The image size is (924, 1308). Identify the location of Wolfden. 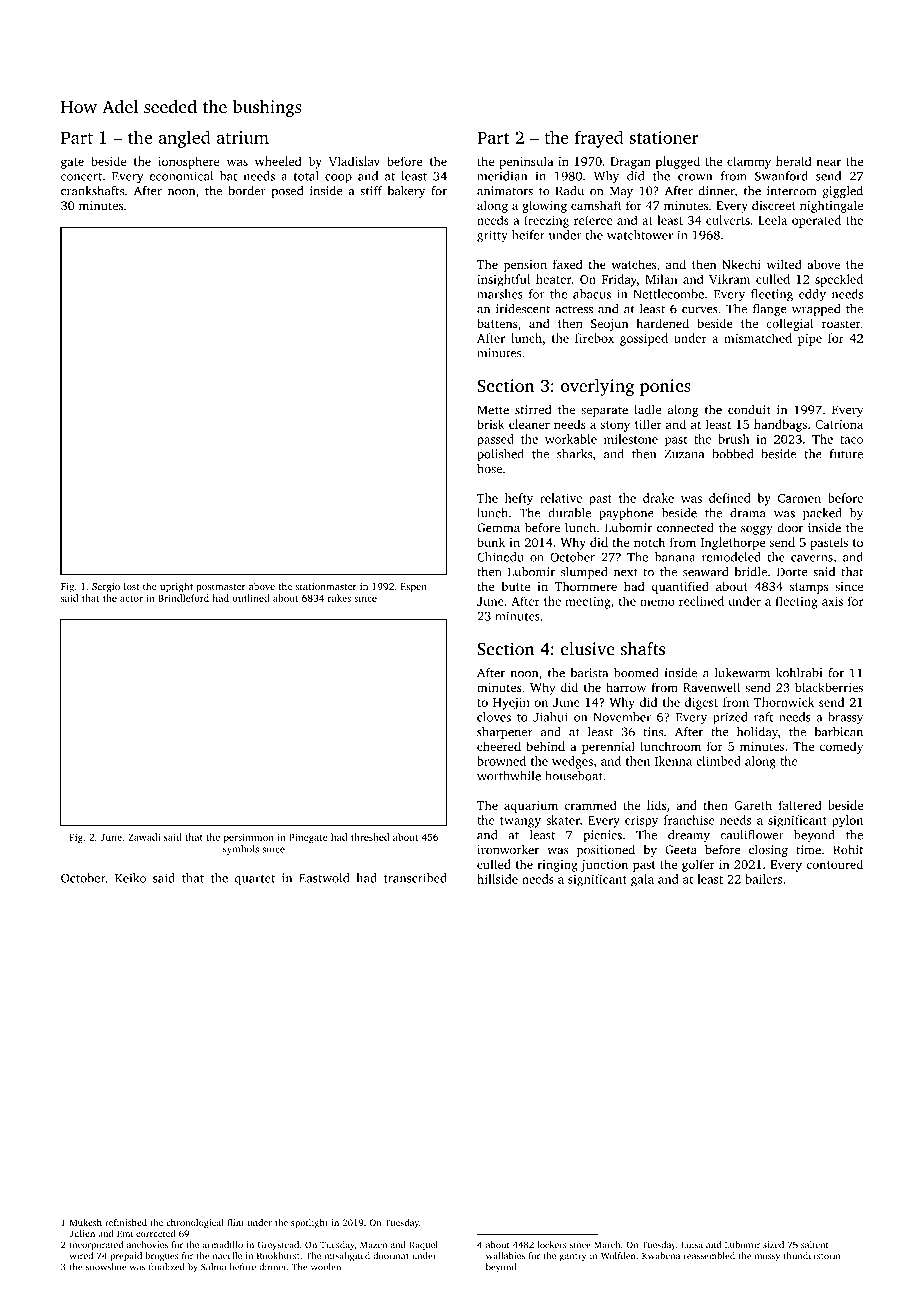
(618, 1255).
